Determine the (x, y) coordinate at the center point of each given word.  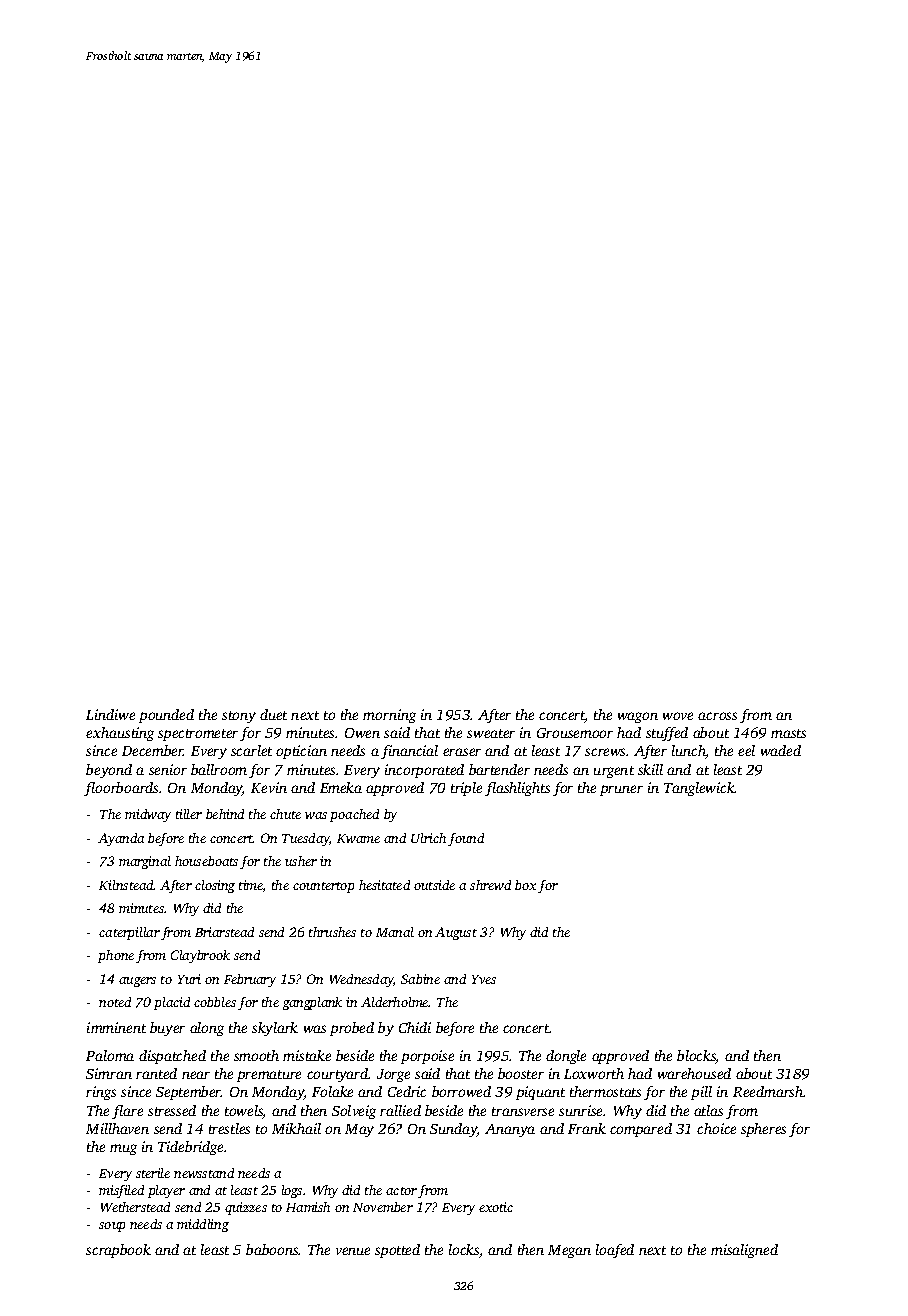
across (717, 716)
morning (389, 716)
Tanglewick (699, 789)
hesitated (384, 885)
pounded (166, 716)
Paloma (110, 1055)
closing (215, 886)
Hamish (308, 1207)
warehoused (694, 1073)
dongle (566, 1057)
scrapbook (118, 1251)
